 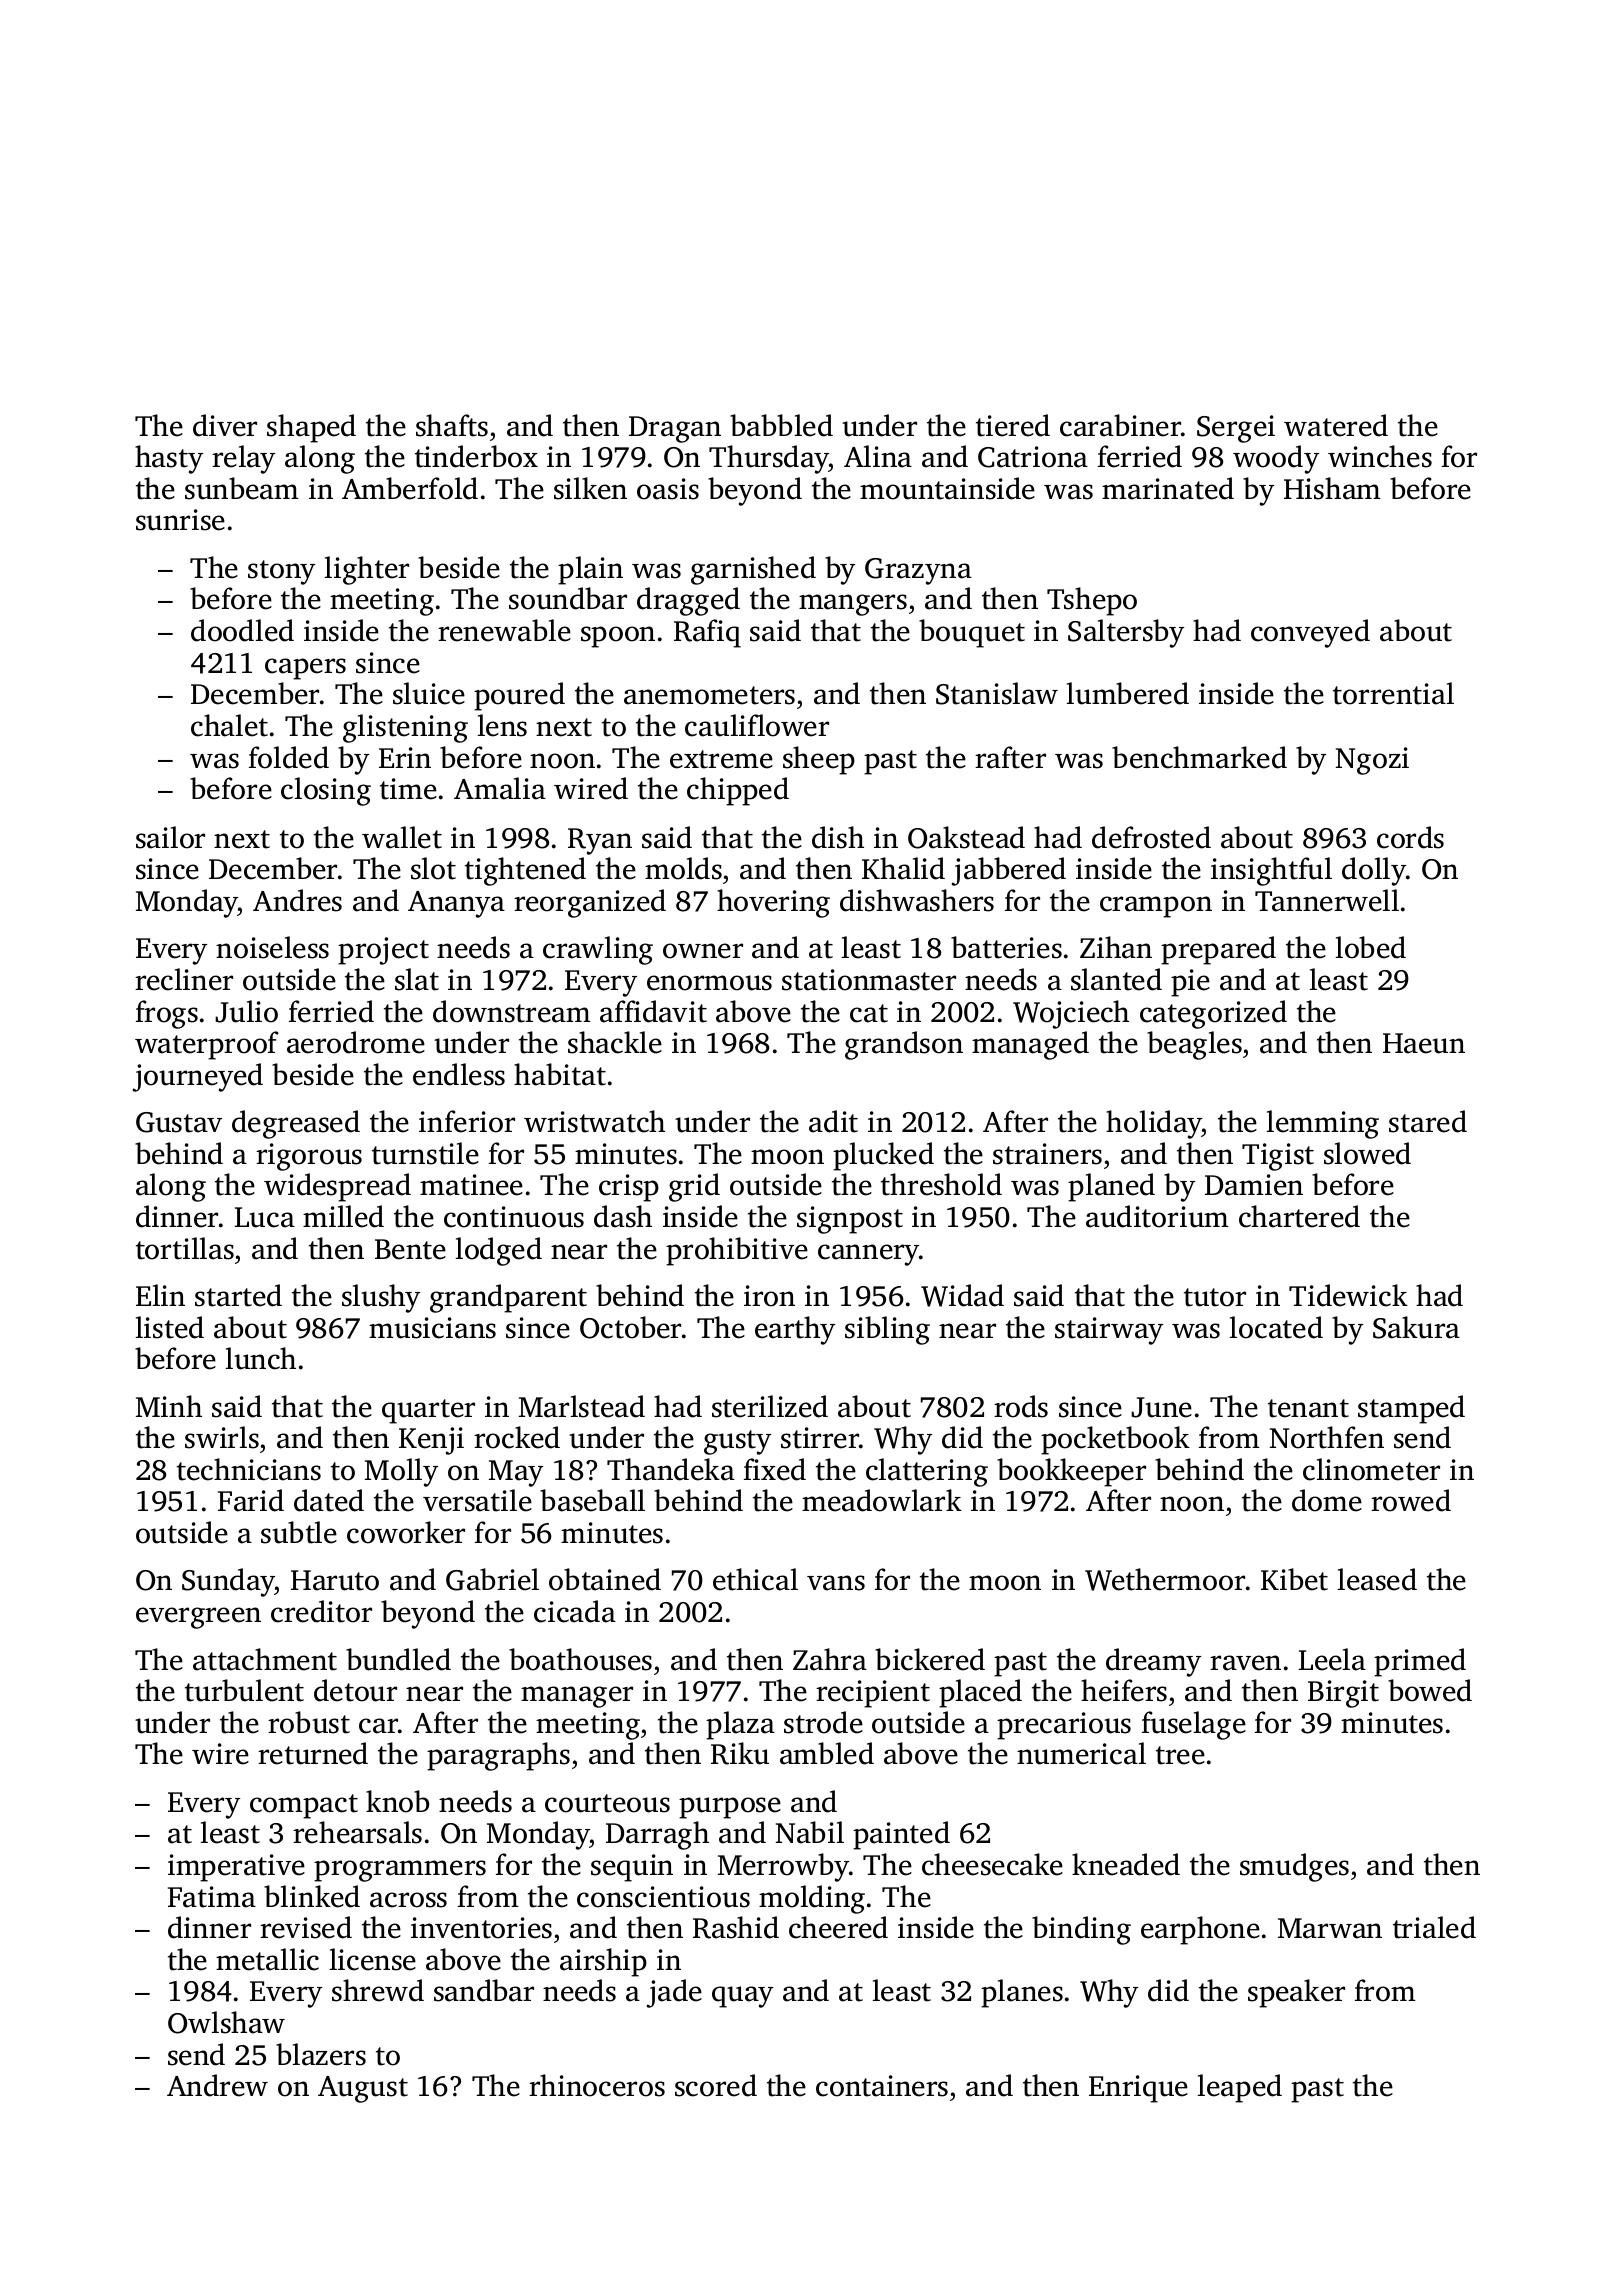 What do you see at coordinates (1064, 1726) in the screenshot?
I see `precarious` at bounding box center [1064, 1726].
